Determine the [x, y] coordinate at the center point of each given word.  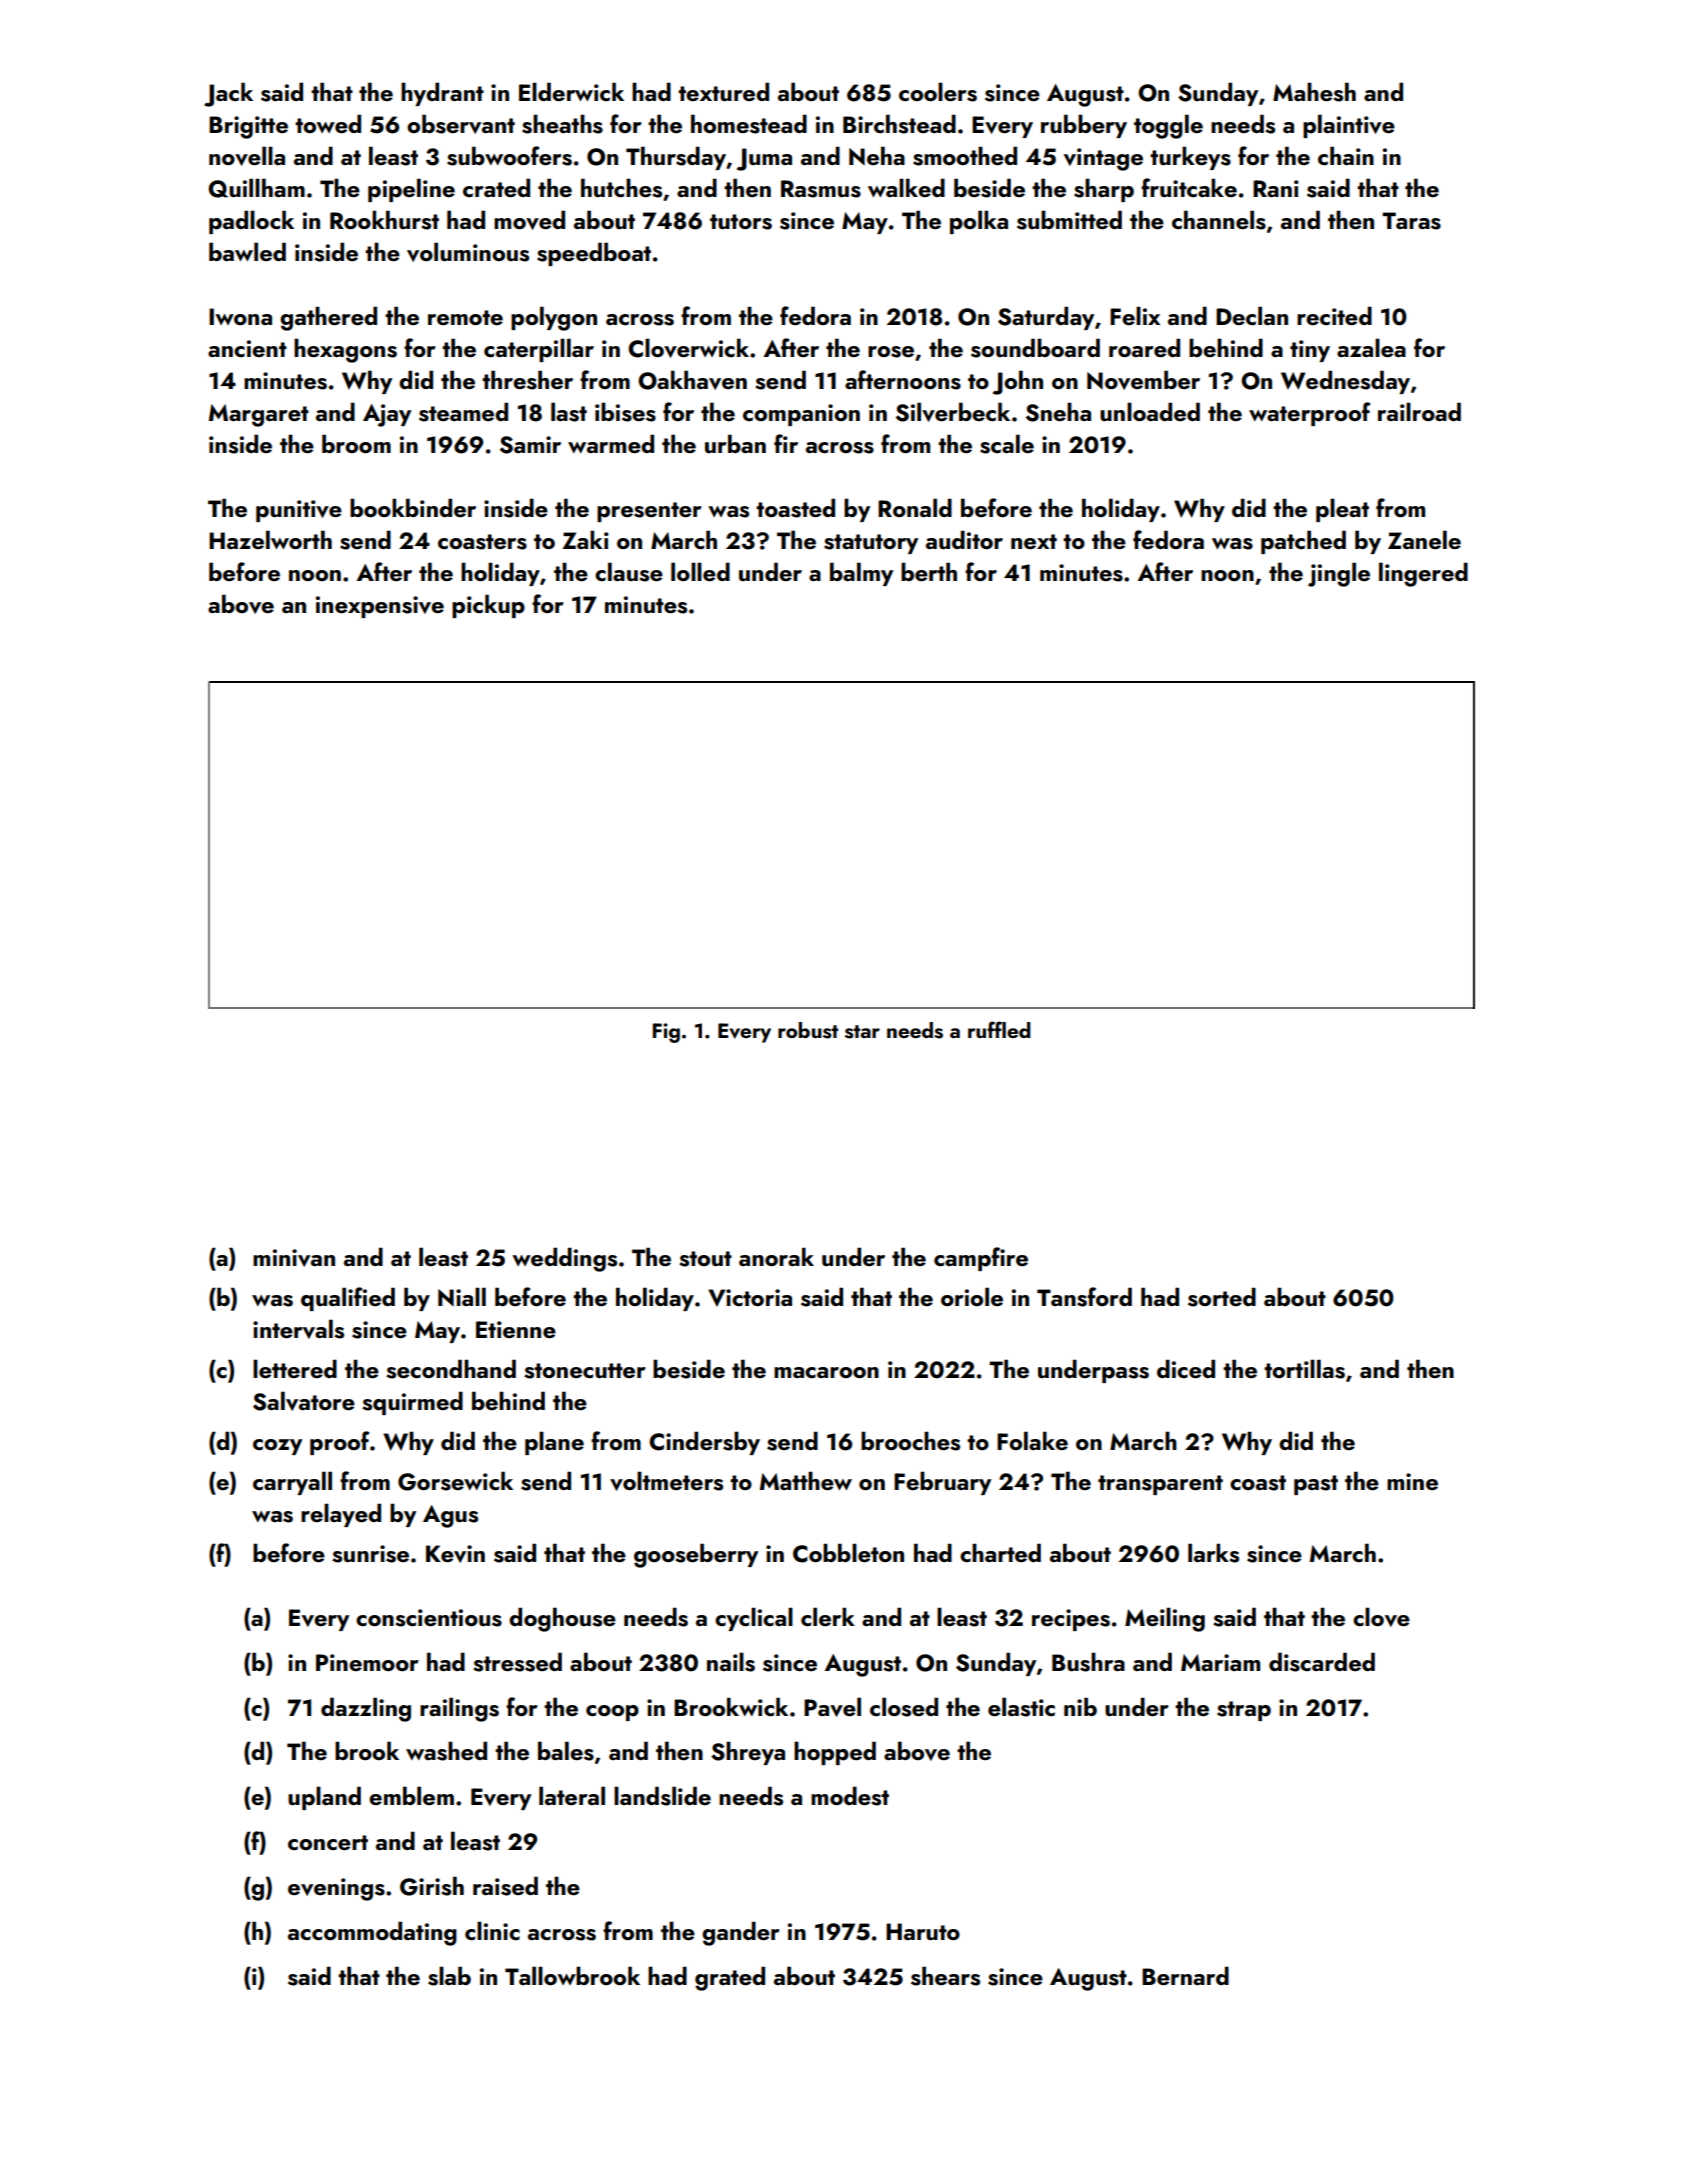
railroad [1419, 411]
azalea [1371, 347]
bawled [247, 251]
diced [1186, 1368]
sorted [1222, 1297]
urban [735, 443]
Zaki [585, 539]
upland [324, 1798]
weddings [564, 1259]
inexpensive [380, 607]
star [862, 1032]
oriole [972, 1296]
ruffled [999, 1029]
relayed [341, 1515]
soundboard [1035, 348]
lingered [1423, 574]
